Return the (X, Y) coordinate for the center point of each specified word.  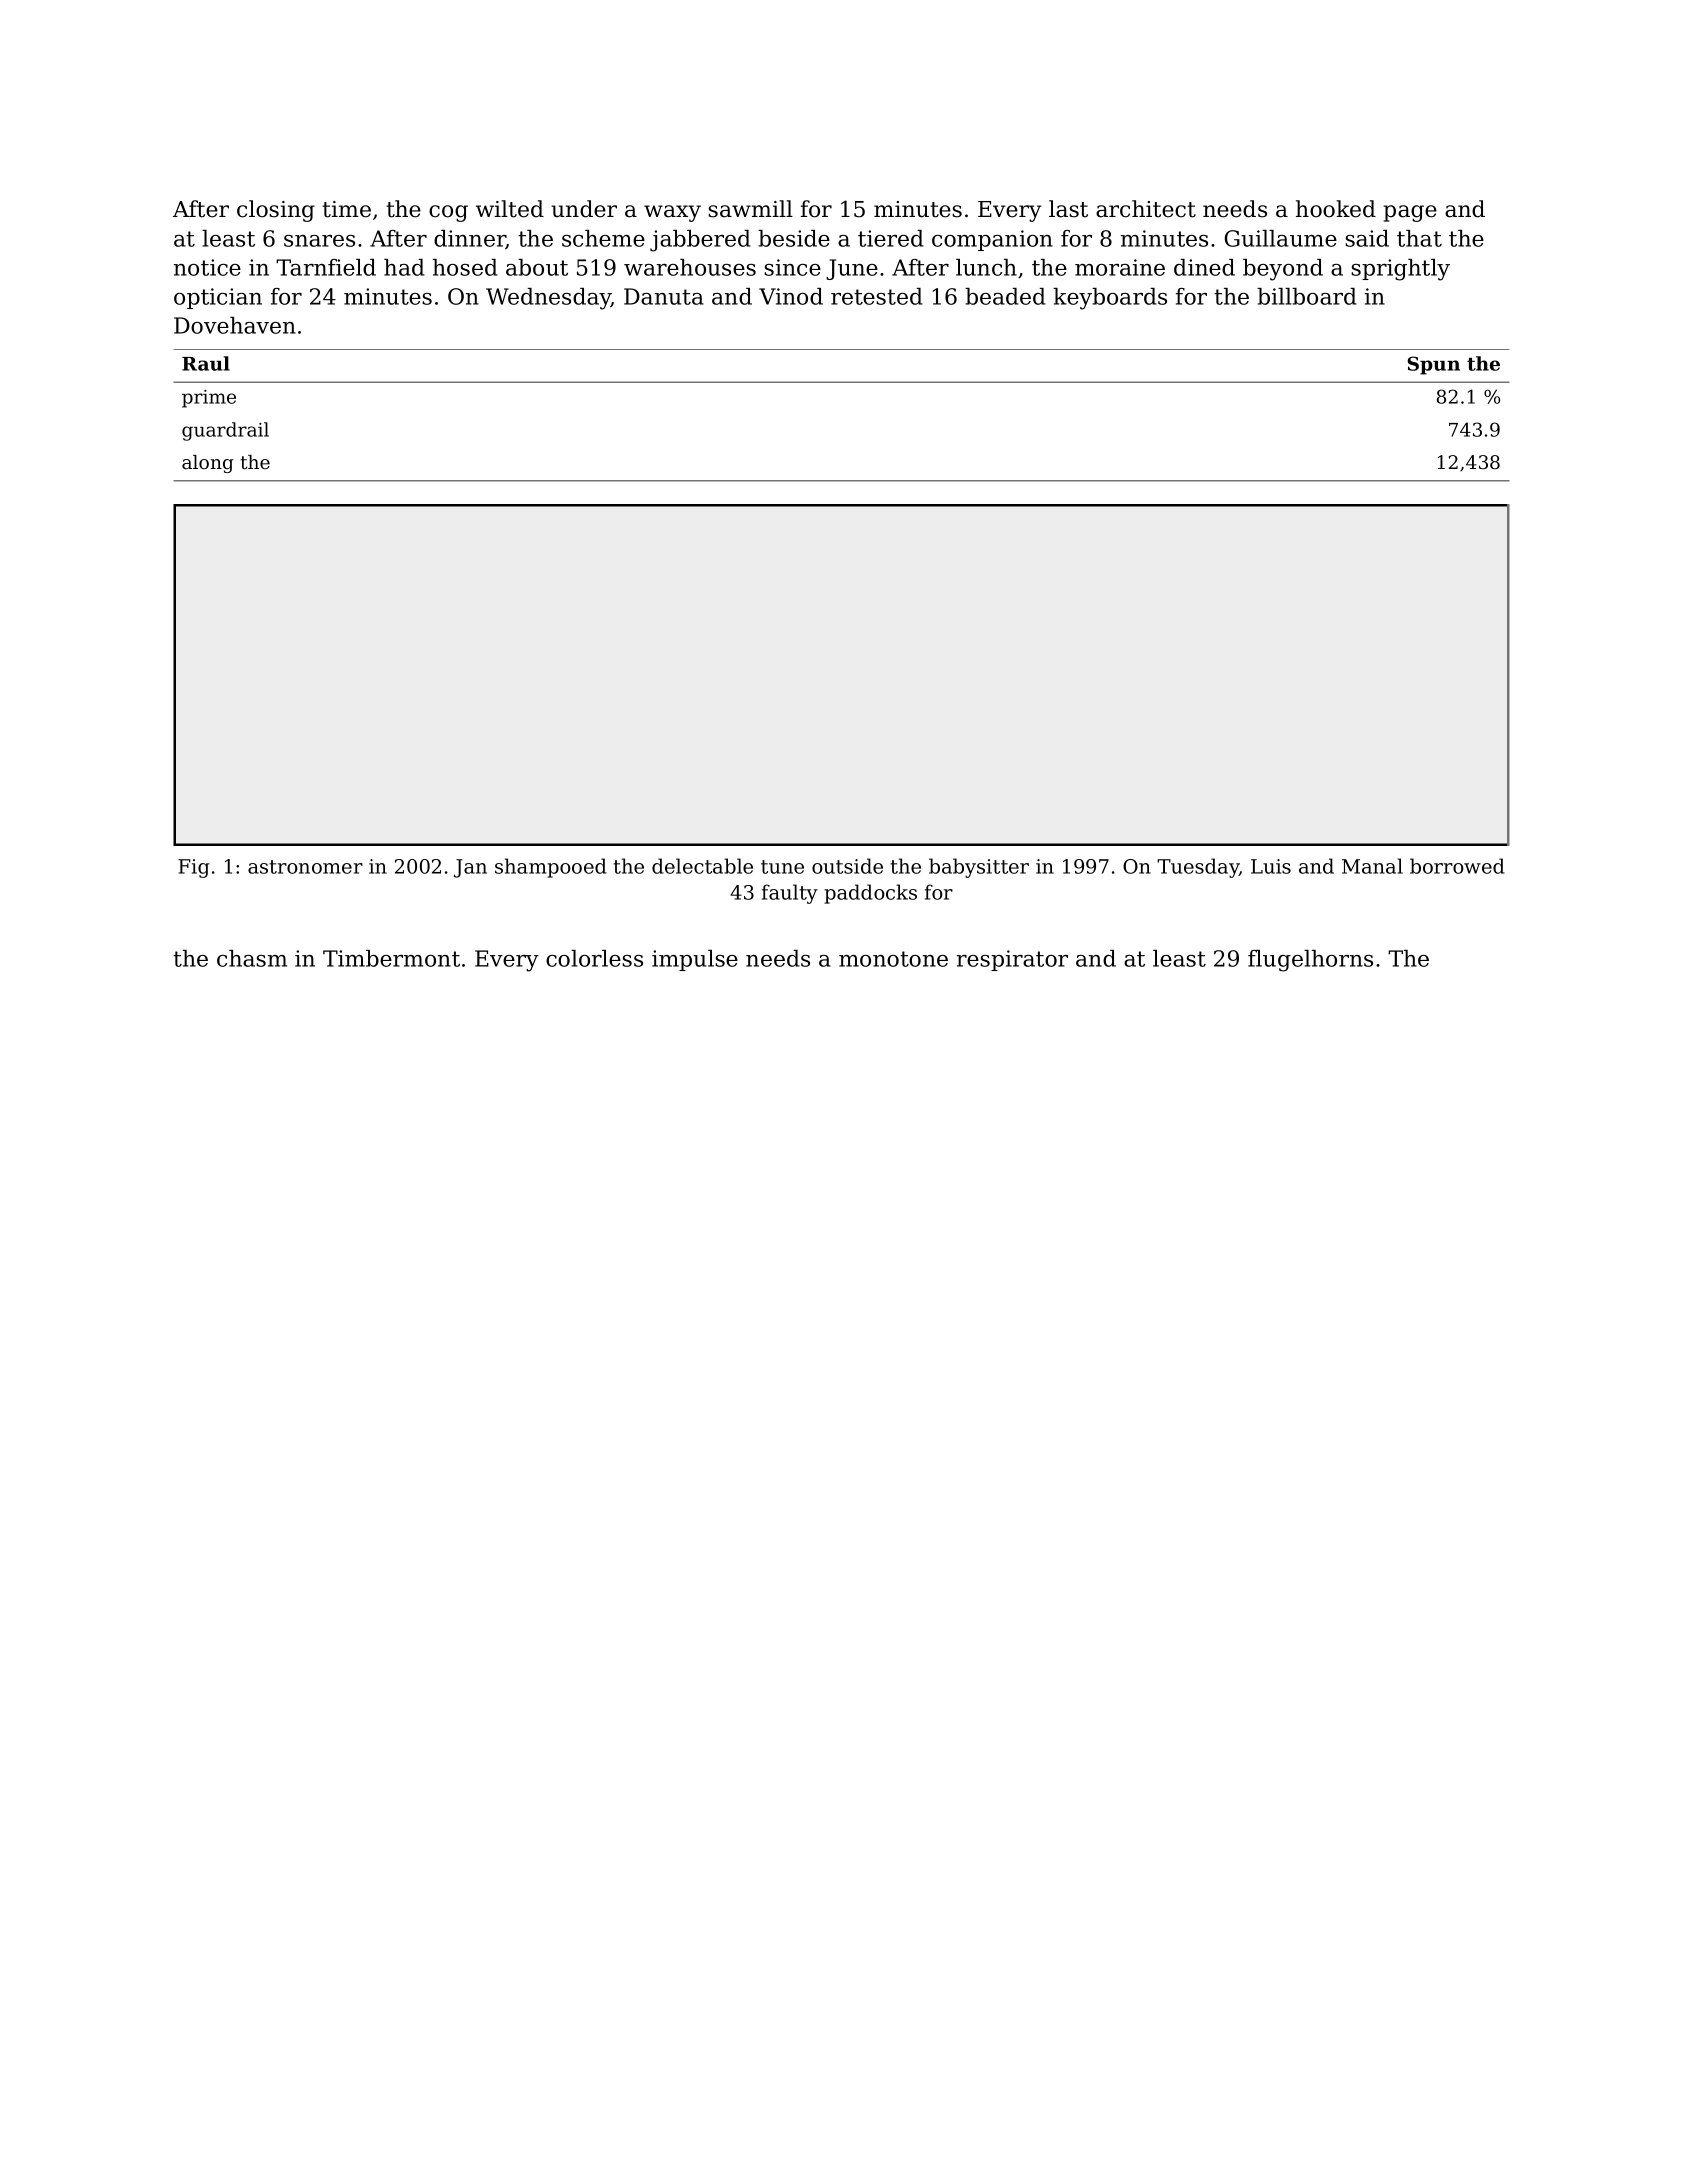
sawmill (750, 209)
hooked (1336, 209)
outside (847, 866)
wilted (510, 209)
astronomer (305, 867)
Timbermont (391, 958)
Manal (1372, 866)
